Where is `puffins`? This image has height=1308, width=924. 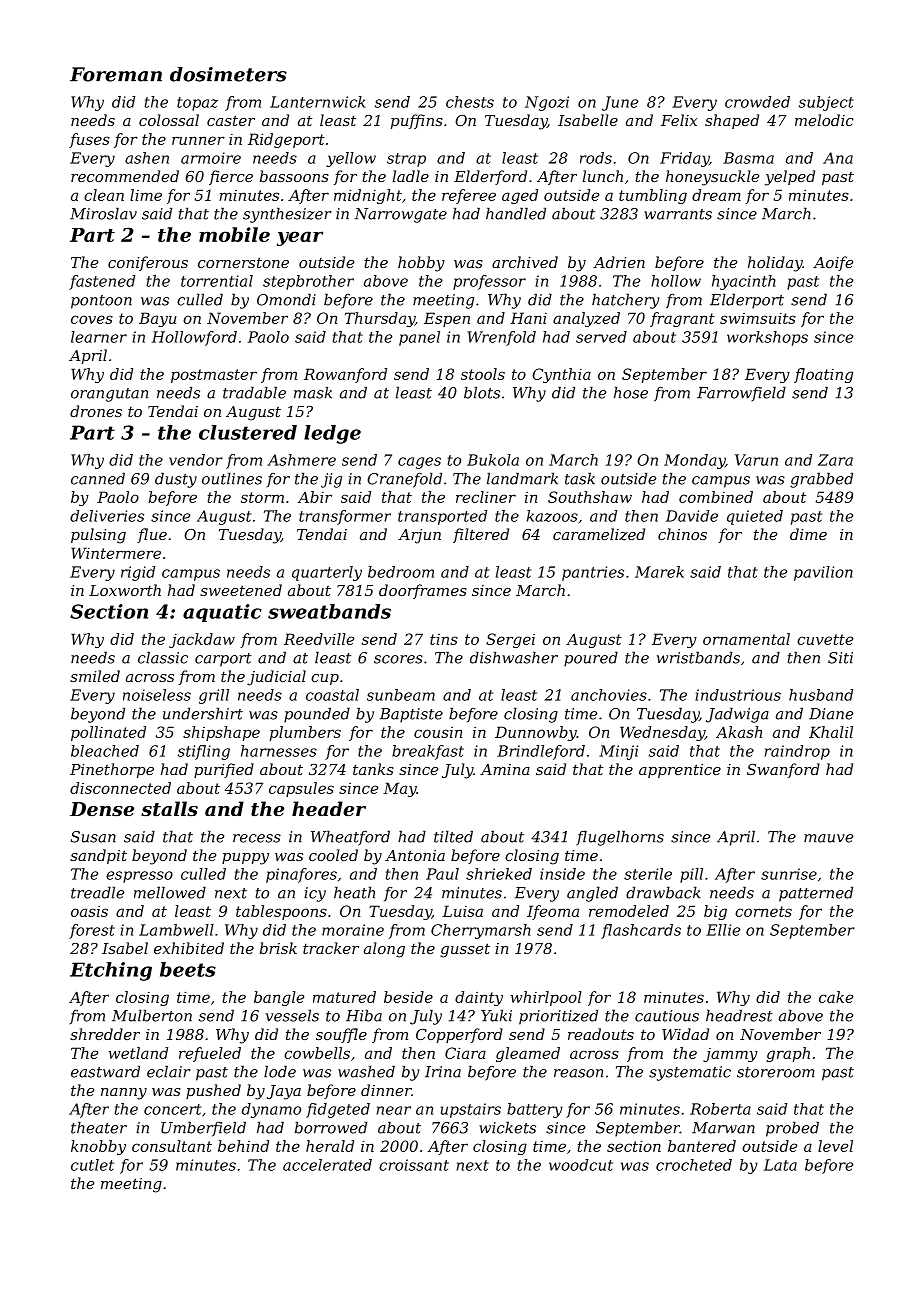 puffins is located at coordinates (417, 121).
